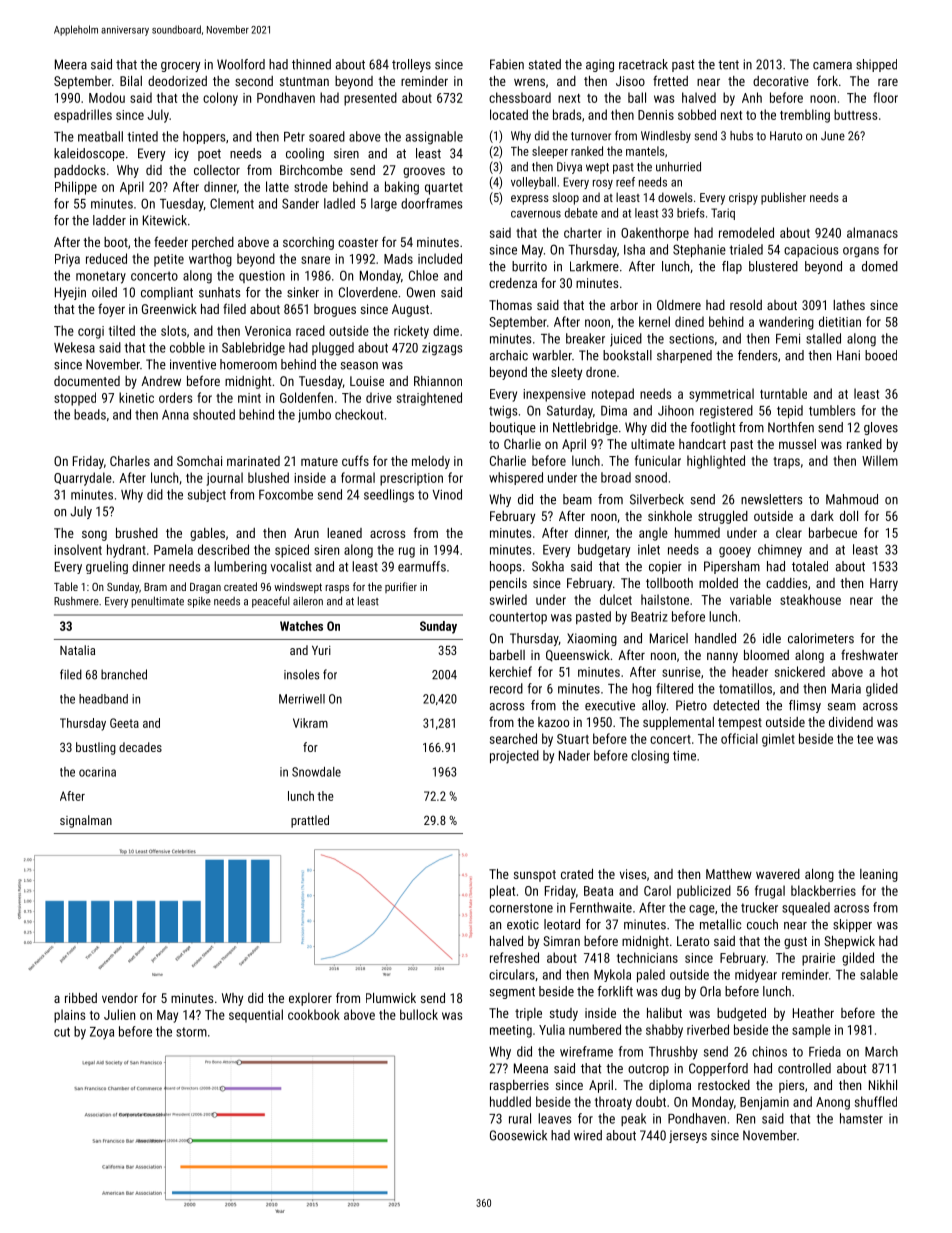 Image resolution: width=952 pixels, height=1233 pixels. Describe the element at coordinates (411, 65) in the screenshot. I see `trolleys` at that location.
